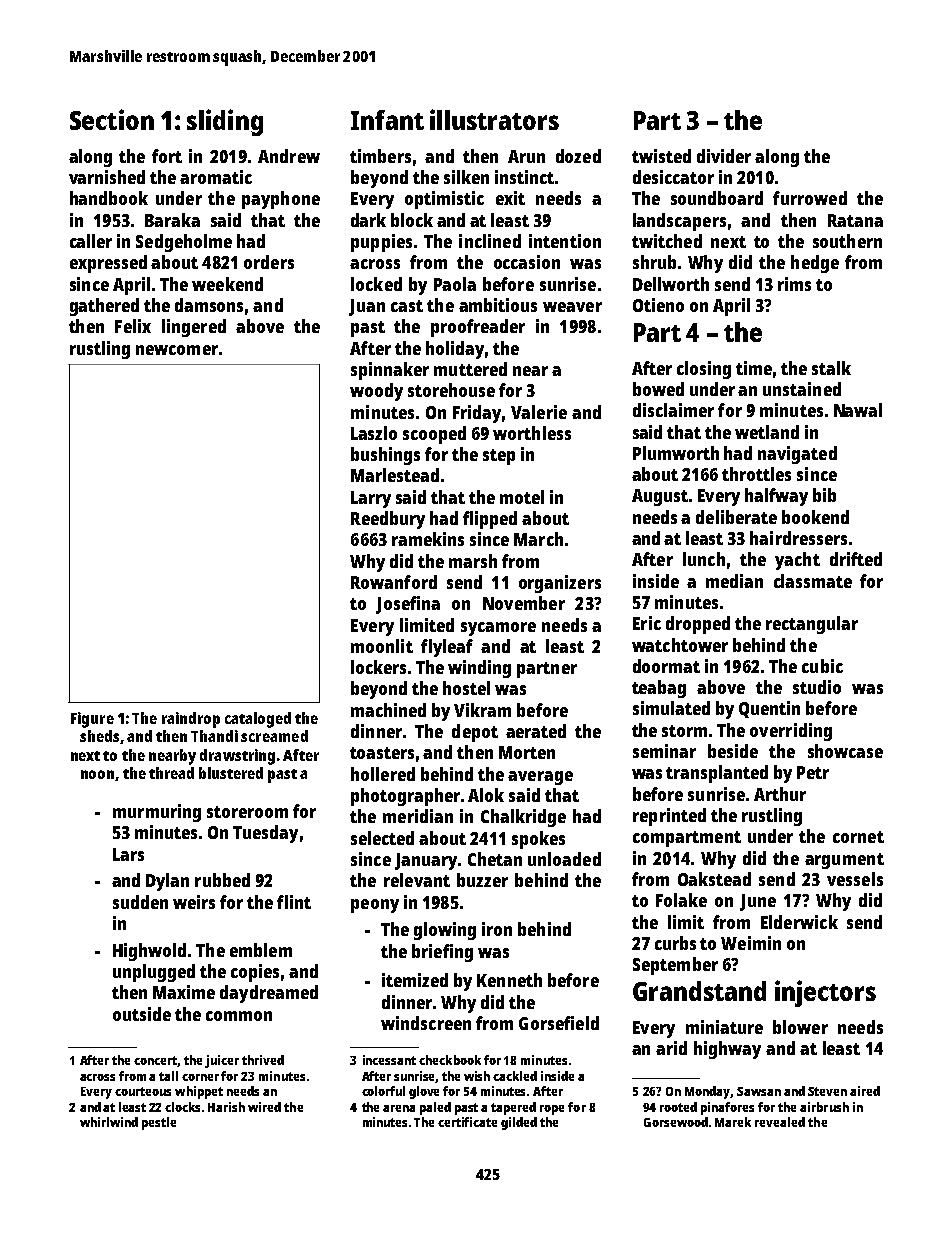 This page has height=1233, width=952. Describe the element at coordinates (104, 307) in the page. I see `gathered` at that location.
